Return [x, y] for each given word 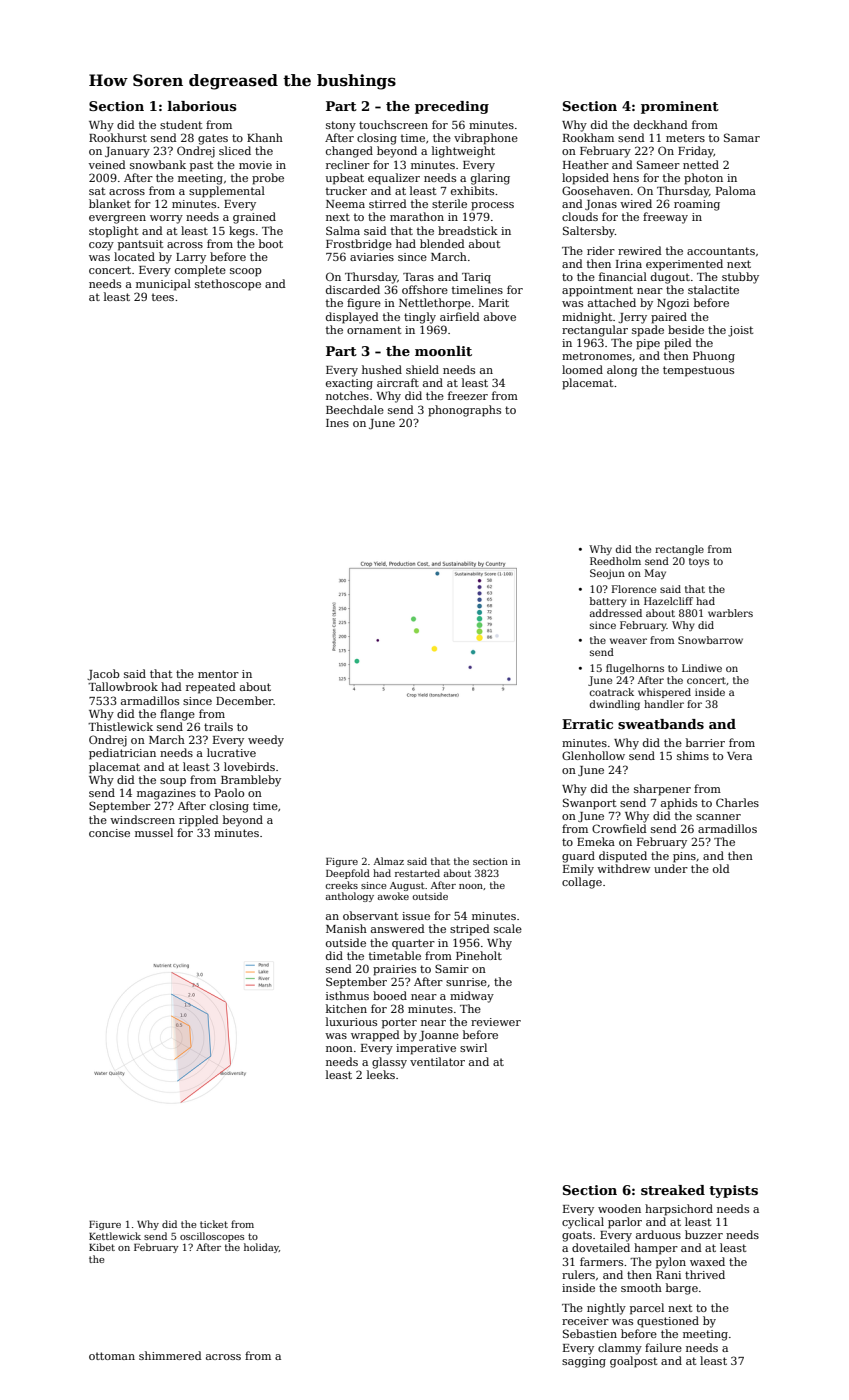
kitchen [346, 1008]
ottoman [112, 1356]
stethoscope [228, 285]
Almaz [389, 861]
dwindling [615, 705]
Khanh [265, 137]
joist [740, 331]
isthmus [347, 995]
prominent [680, 107]
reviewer [496, 1022]
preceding [452, 107]
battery [608, 602]
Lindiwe [702, 668]
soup [173, 782]
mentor [218, 674]
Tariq [476, 278]
